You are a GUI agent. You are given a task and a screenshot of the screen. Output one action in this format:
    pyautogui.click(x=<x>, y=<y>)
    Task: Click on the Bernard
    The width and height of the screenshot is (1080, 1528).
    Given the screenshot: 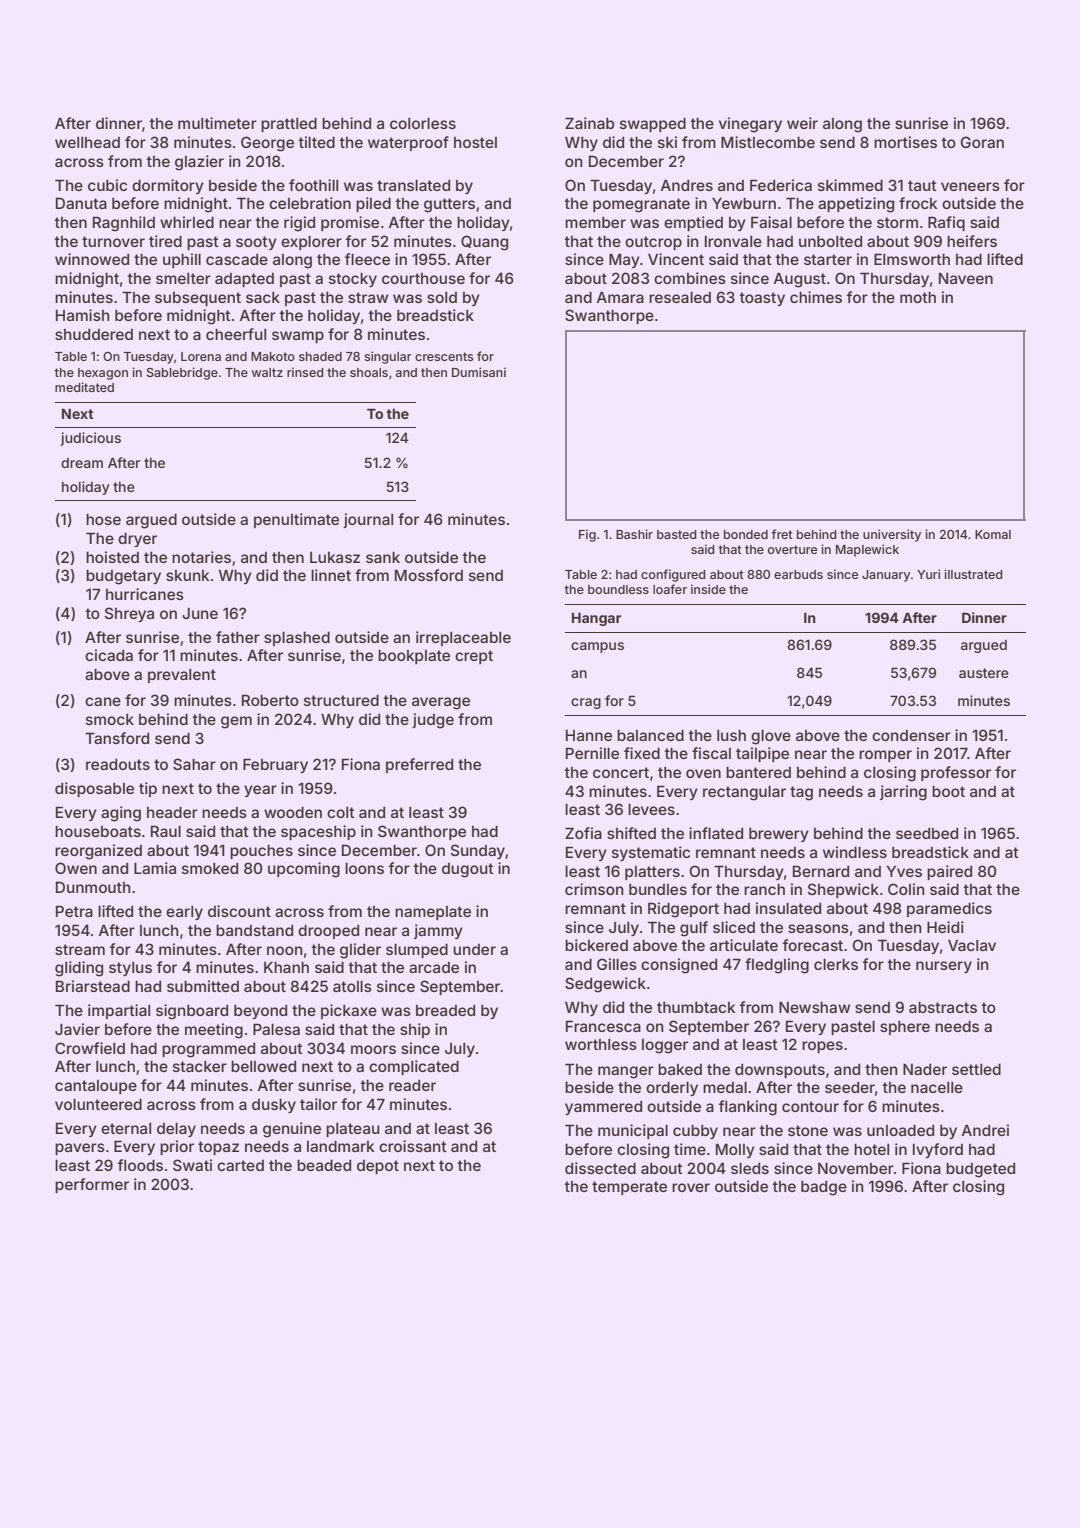 What is the action you would take?
    pyautogui.click(x=821, y=871)
